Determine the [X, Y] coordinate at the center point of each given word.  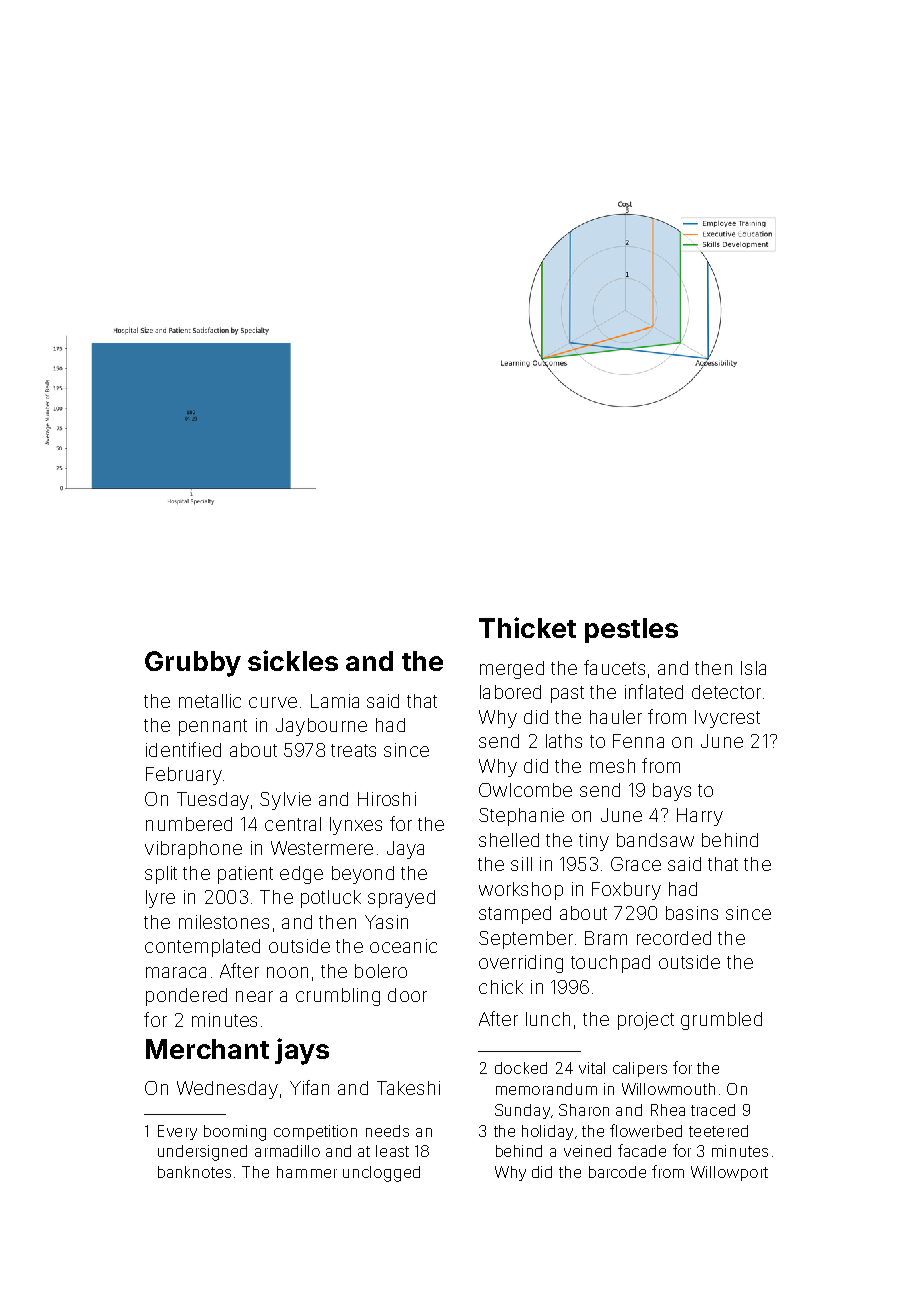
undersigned [202, 1153]
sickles [293, 660]
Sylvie [285, 801]
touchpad [610, 964]
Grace [636, 864]
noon [287, 972]
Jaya [405, 850]
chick [501, 987]
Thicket [527, 627]
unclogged [381, 1174]
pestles [631, 630]
